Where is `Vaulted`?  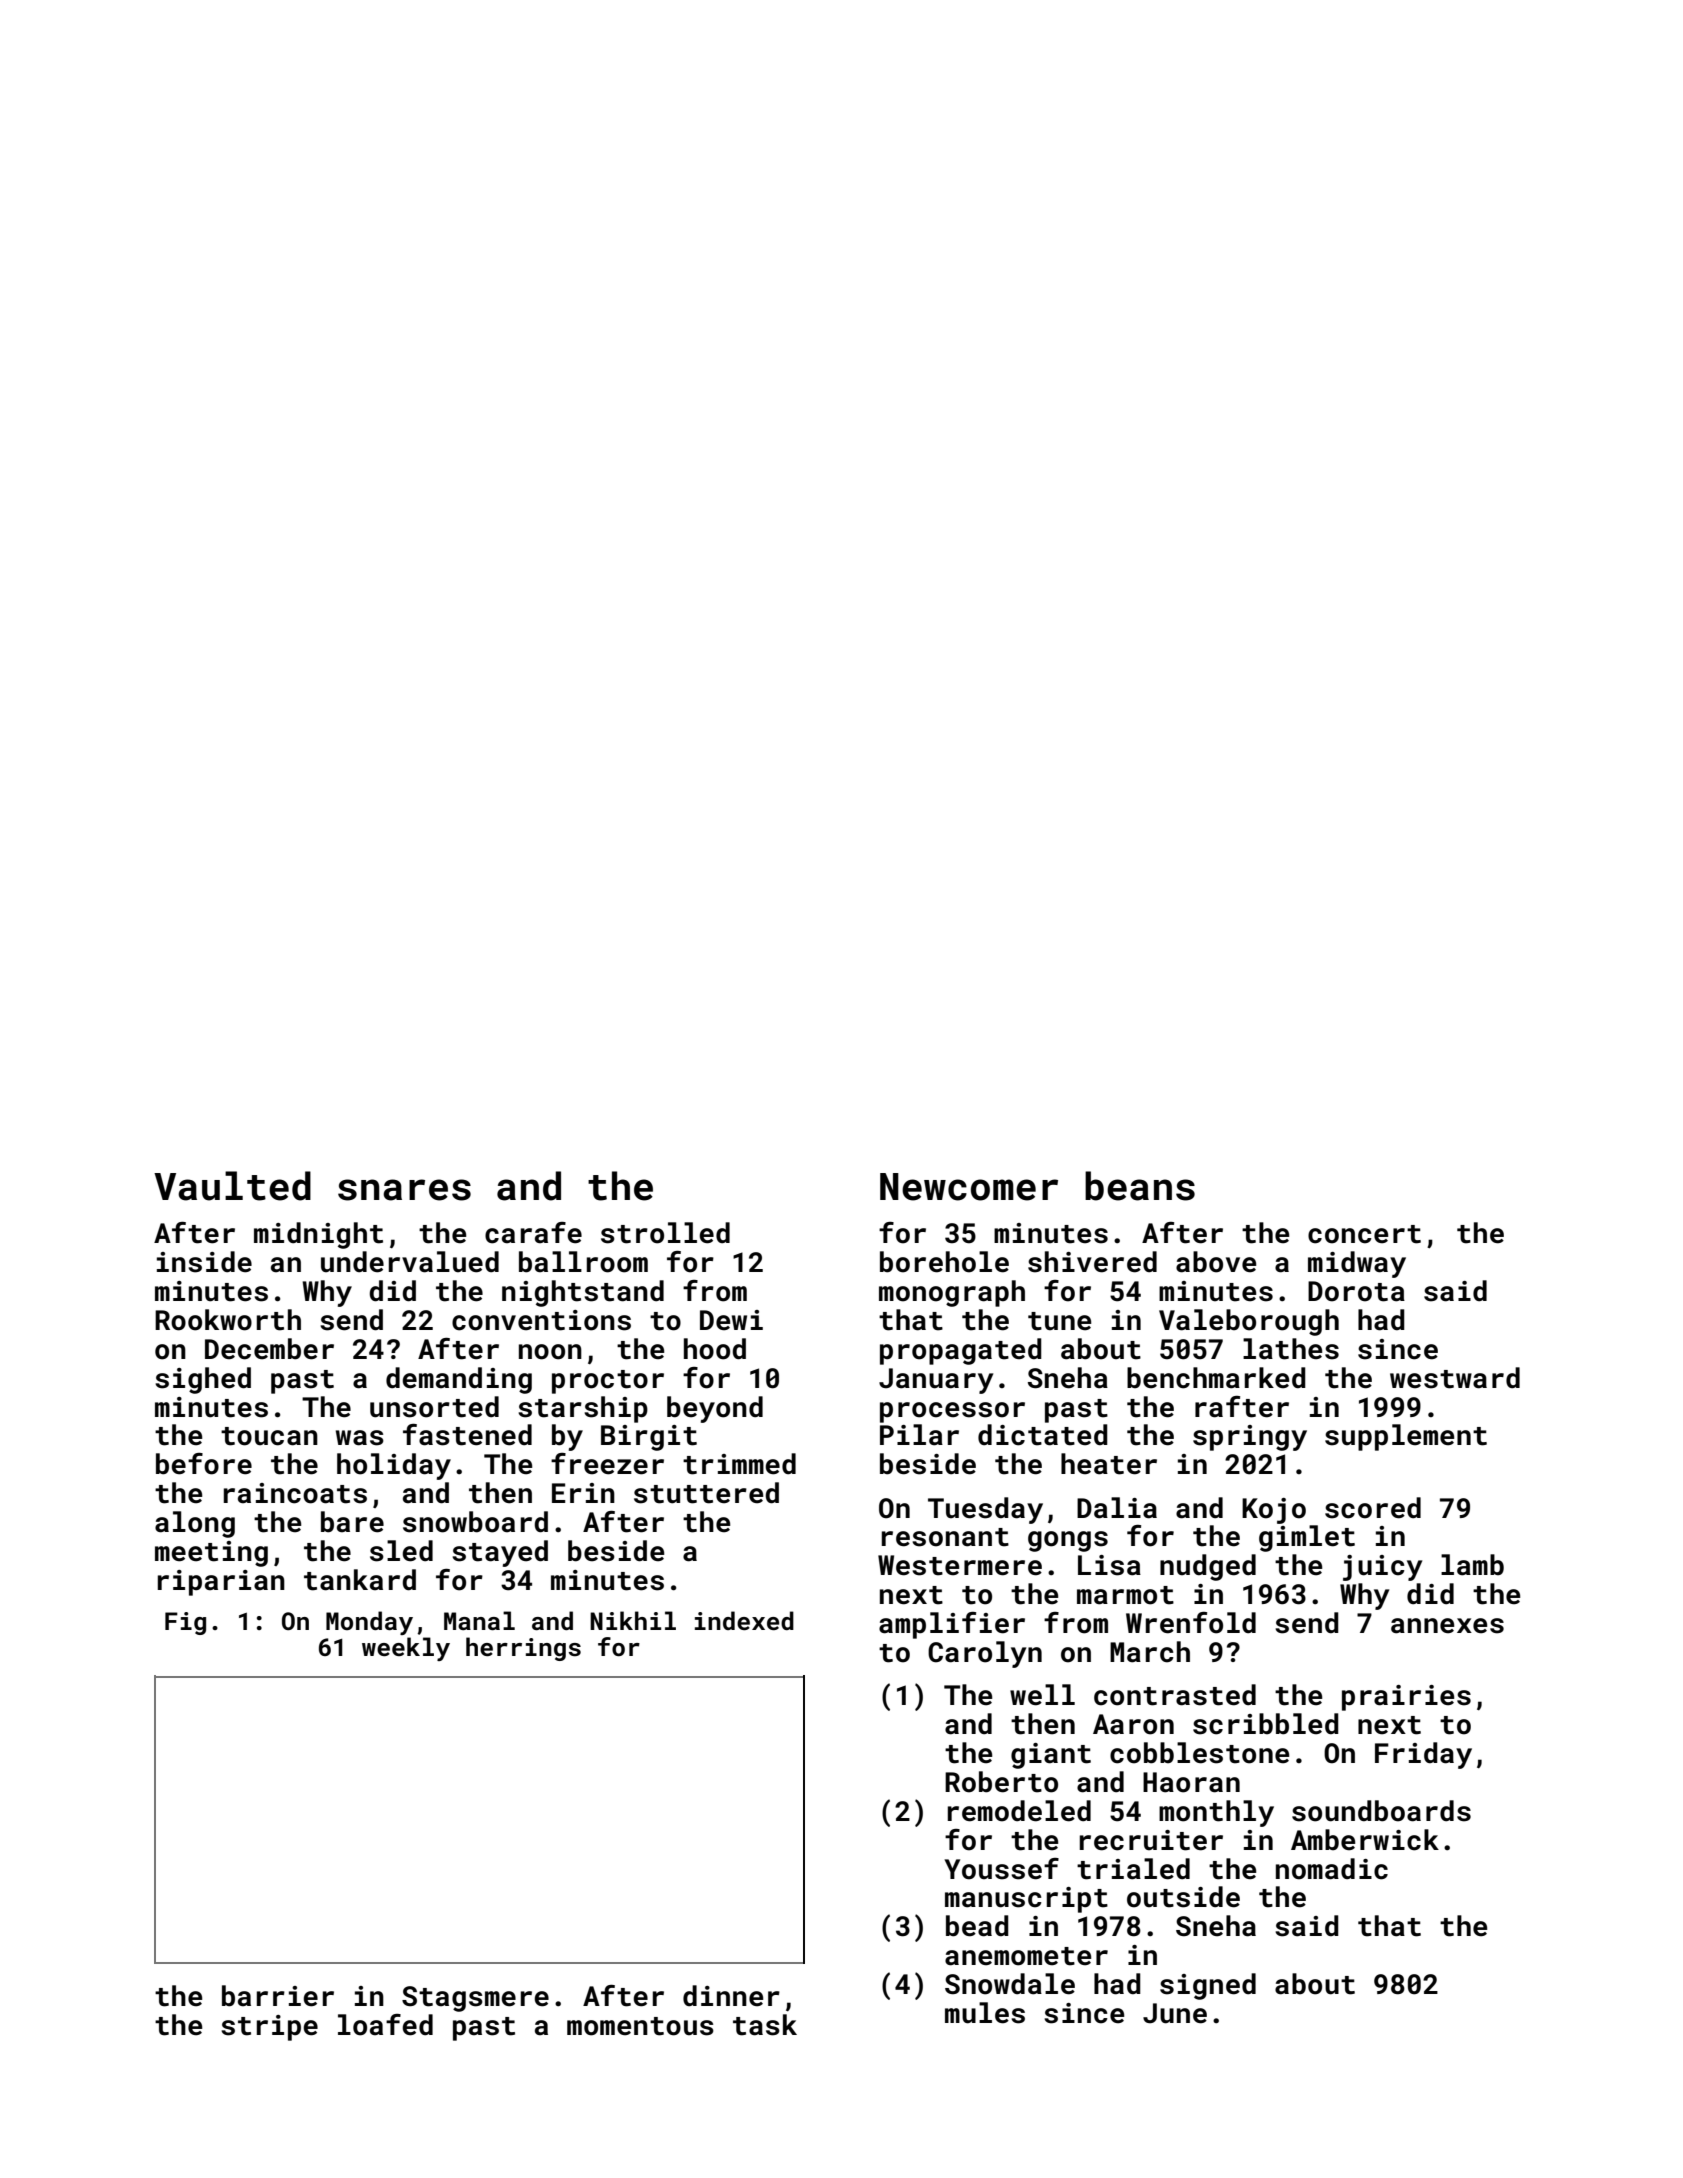 Vaulted is located at coordinates (232, 1186).
